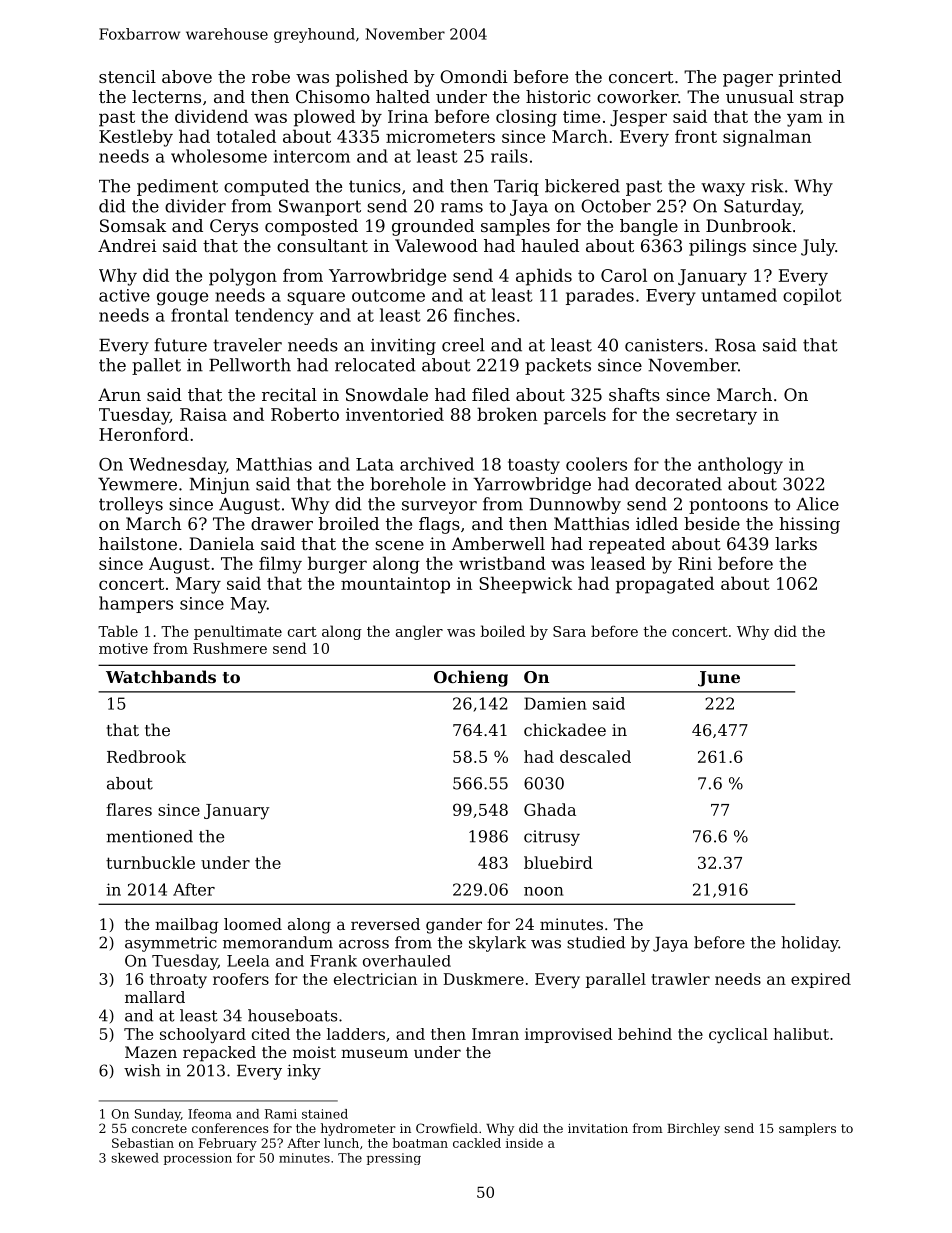  I want to click on printed, so click(810, 78).
